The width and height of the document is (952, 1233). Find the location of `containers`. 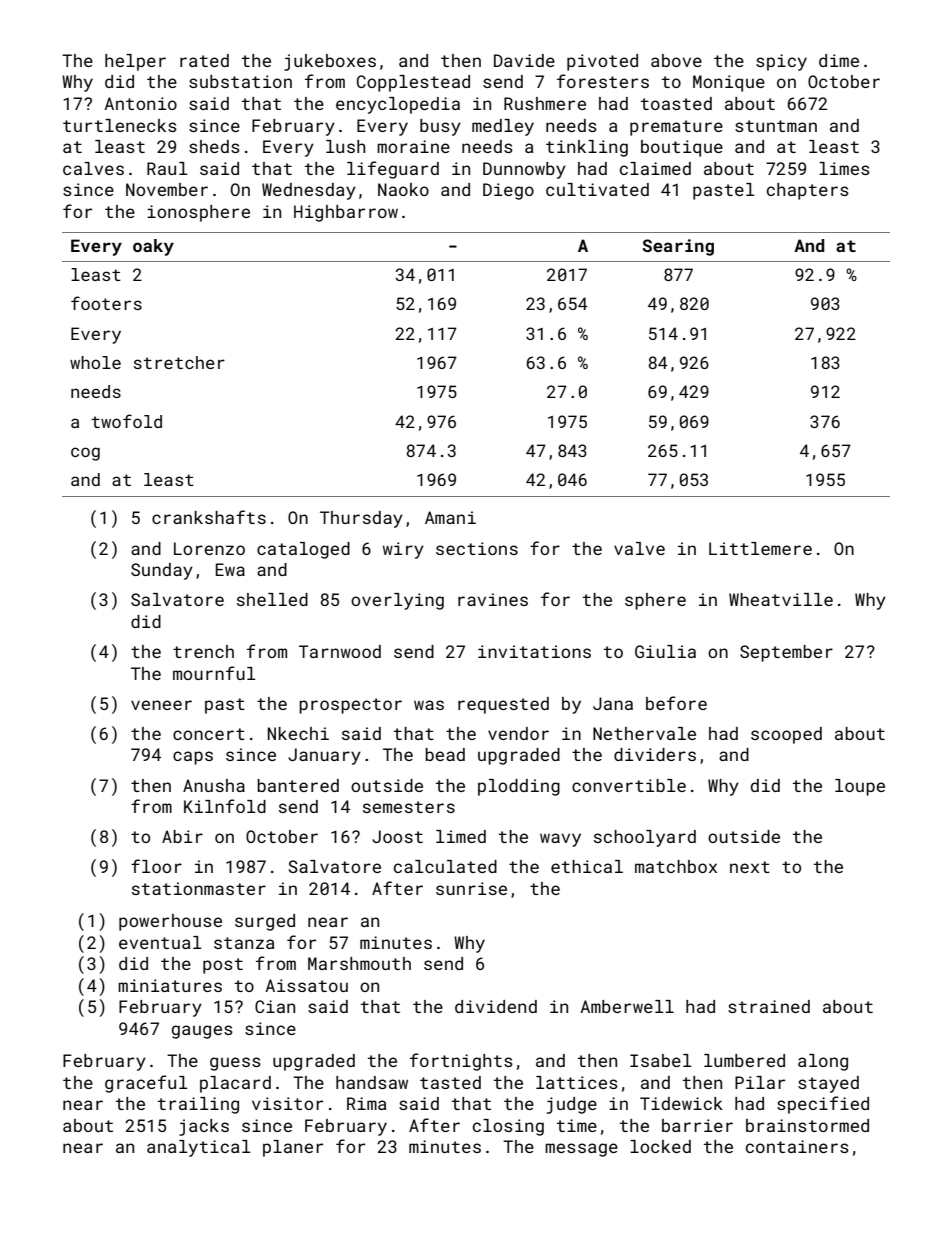

containers is located at coordinates (797, 1146).
